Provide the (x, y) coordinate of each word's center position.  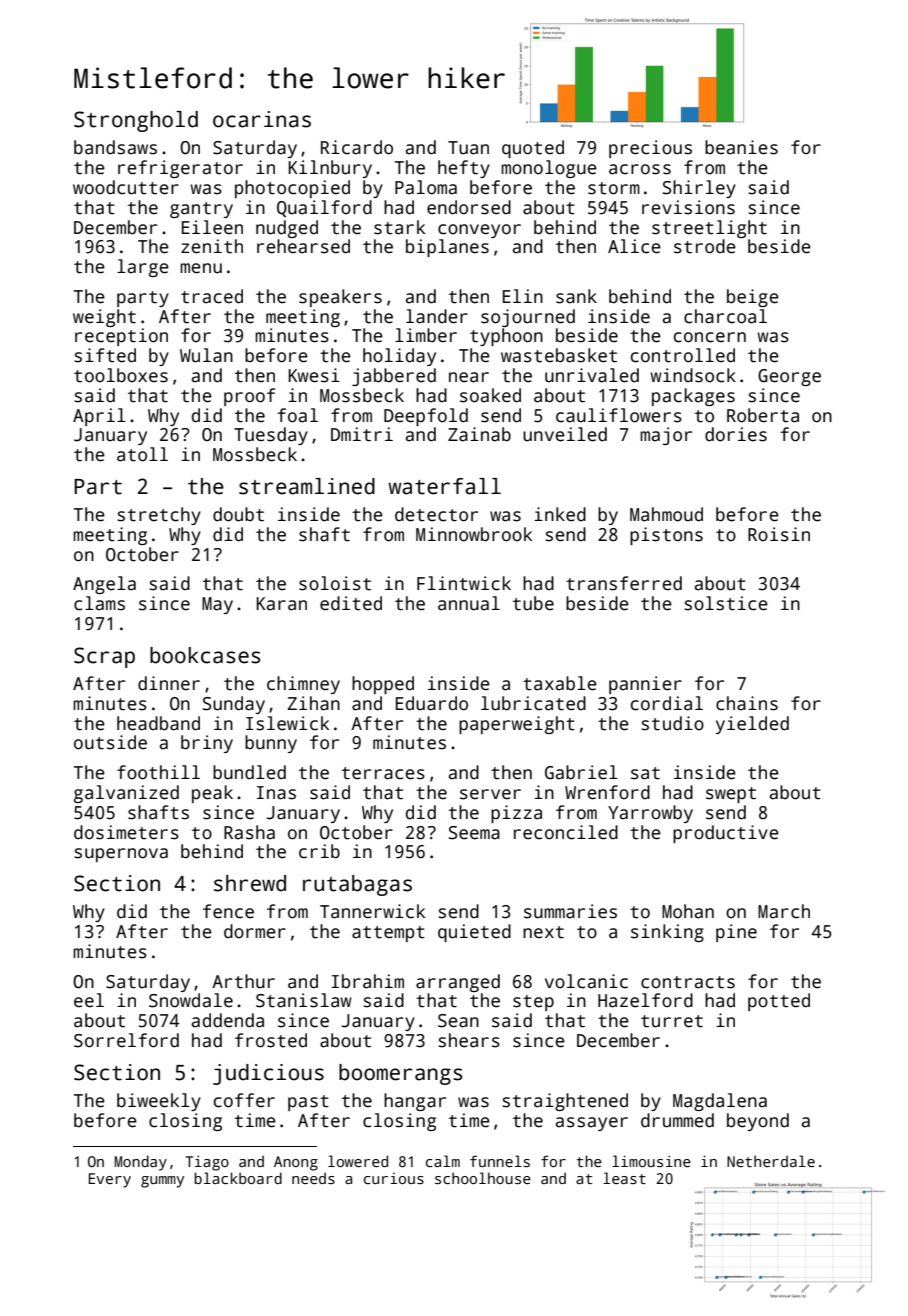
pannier (645, 685)
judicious (268, 1074)
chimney (303, 685)
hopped (383, 685)
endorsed (469, 207)
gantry (201, 210)
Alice (634, 246)
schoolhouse (483, 1178)
